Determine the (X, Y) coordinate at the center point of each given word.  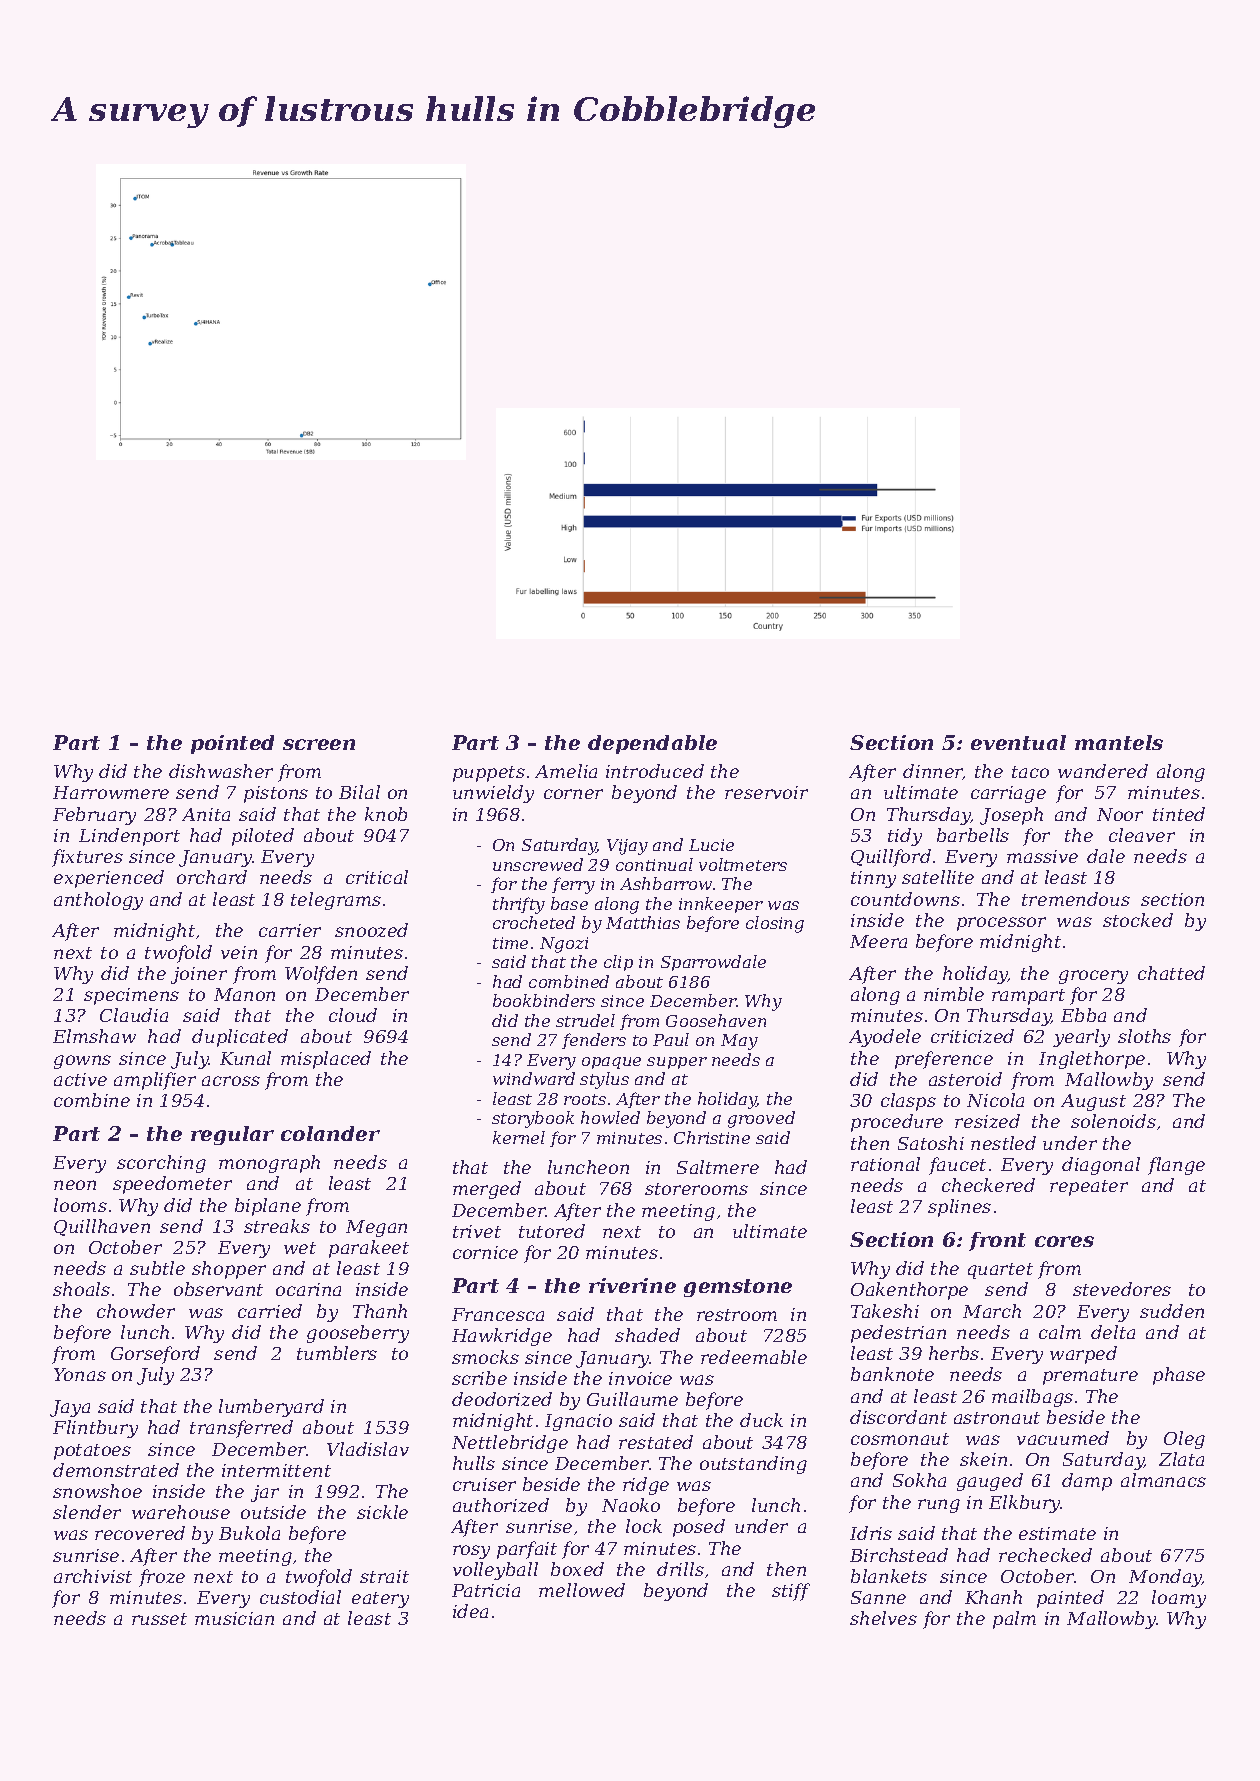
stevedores (1122, 1289)
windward (534, 1078)
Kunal (245, 1058)
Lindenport (129, 837)
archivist (93, 1576)
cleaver (1142, 835)
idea (470, 1611)
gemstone (738, 1288)
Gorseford (155, 1355)
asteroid (965, 1079)
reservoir (766, 792)
